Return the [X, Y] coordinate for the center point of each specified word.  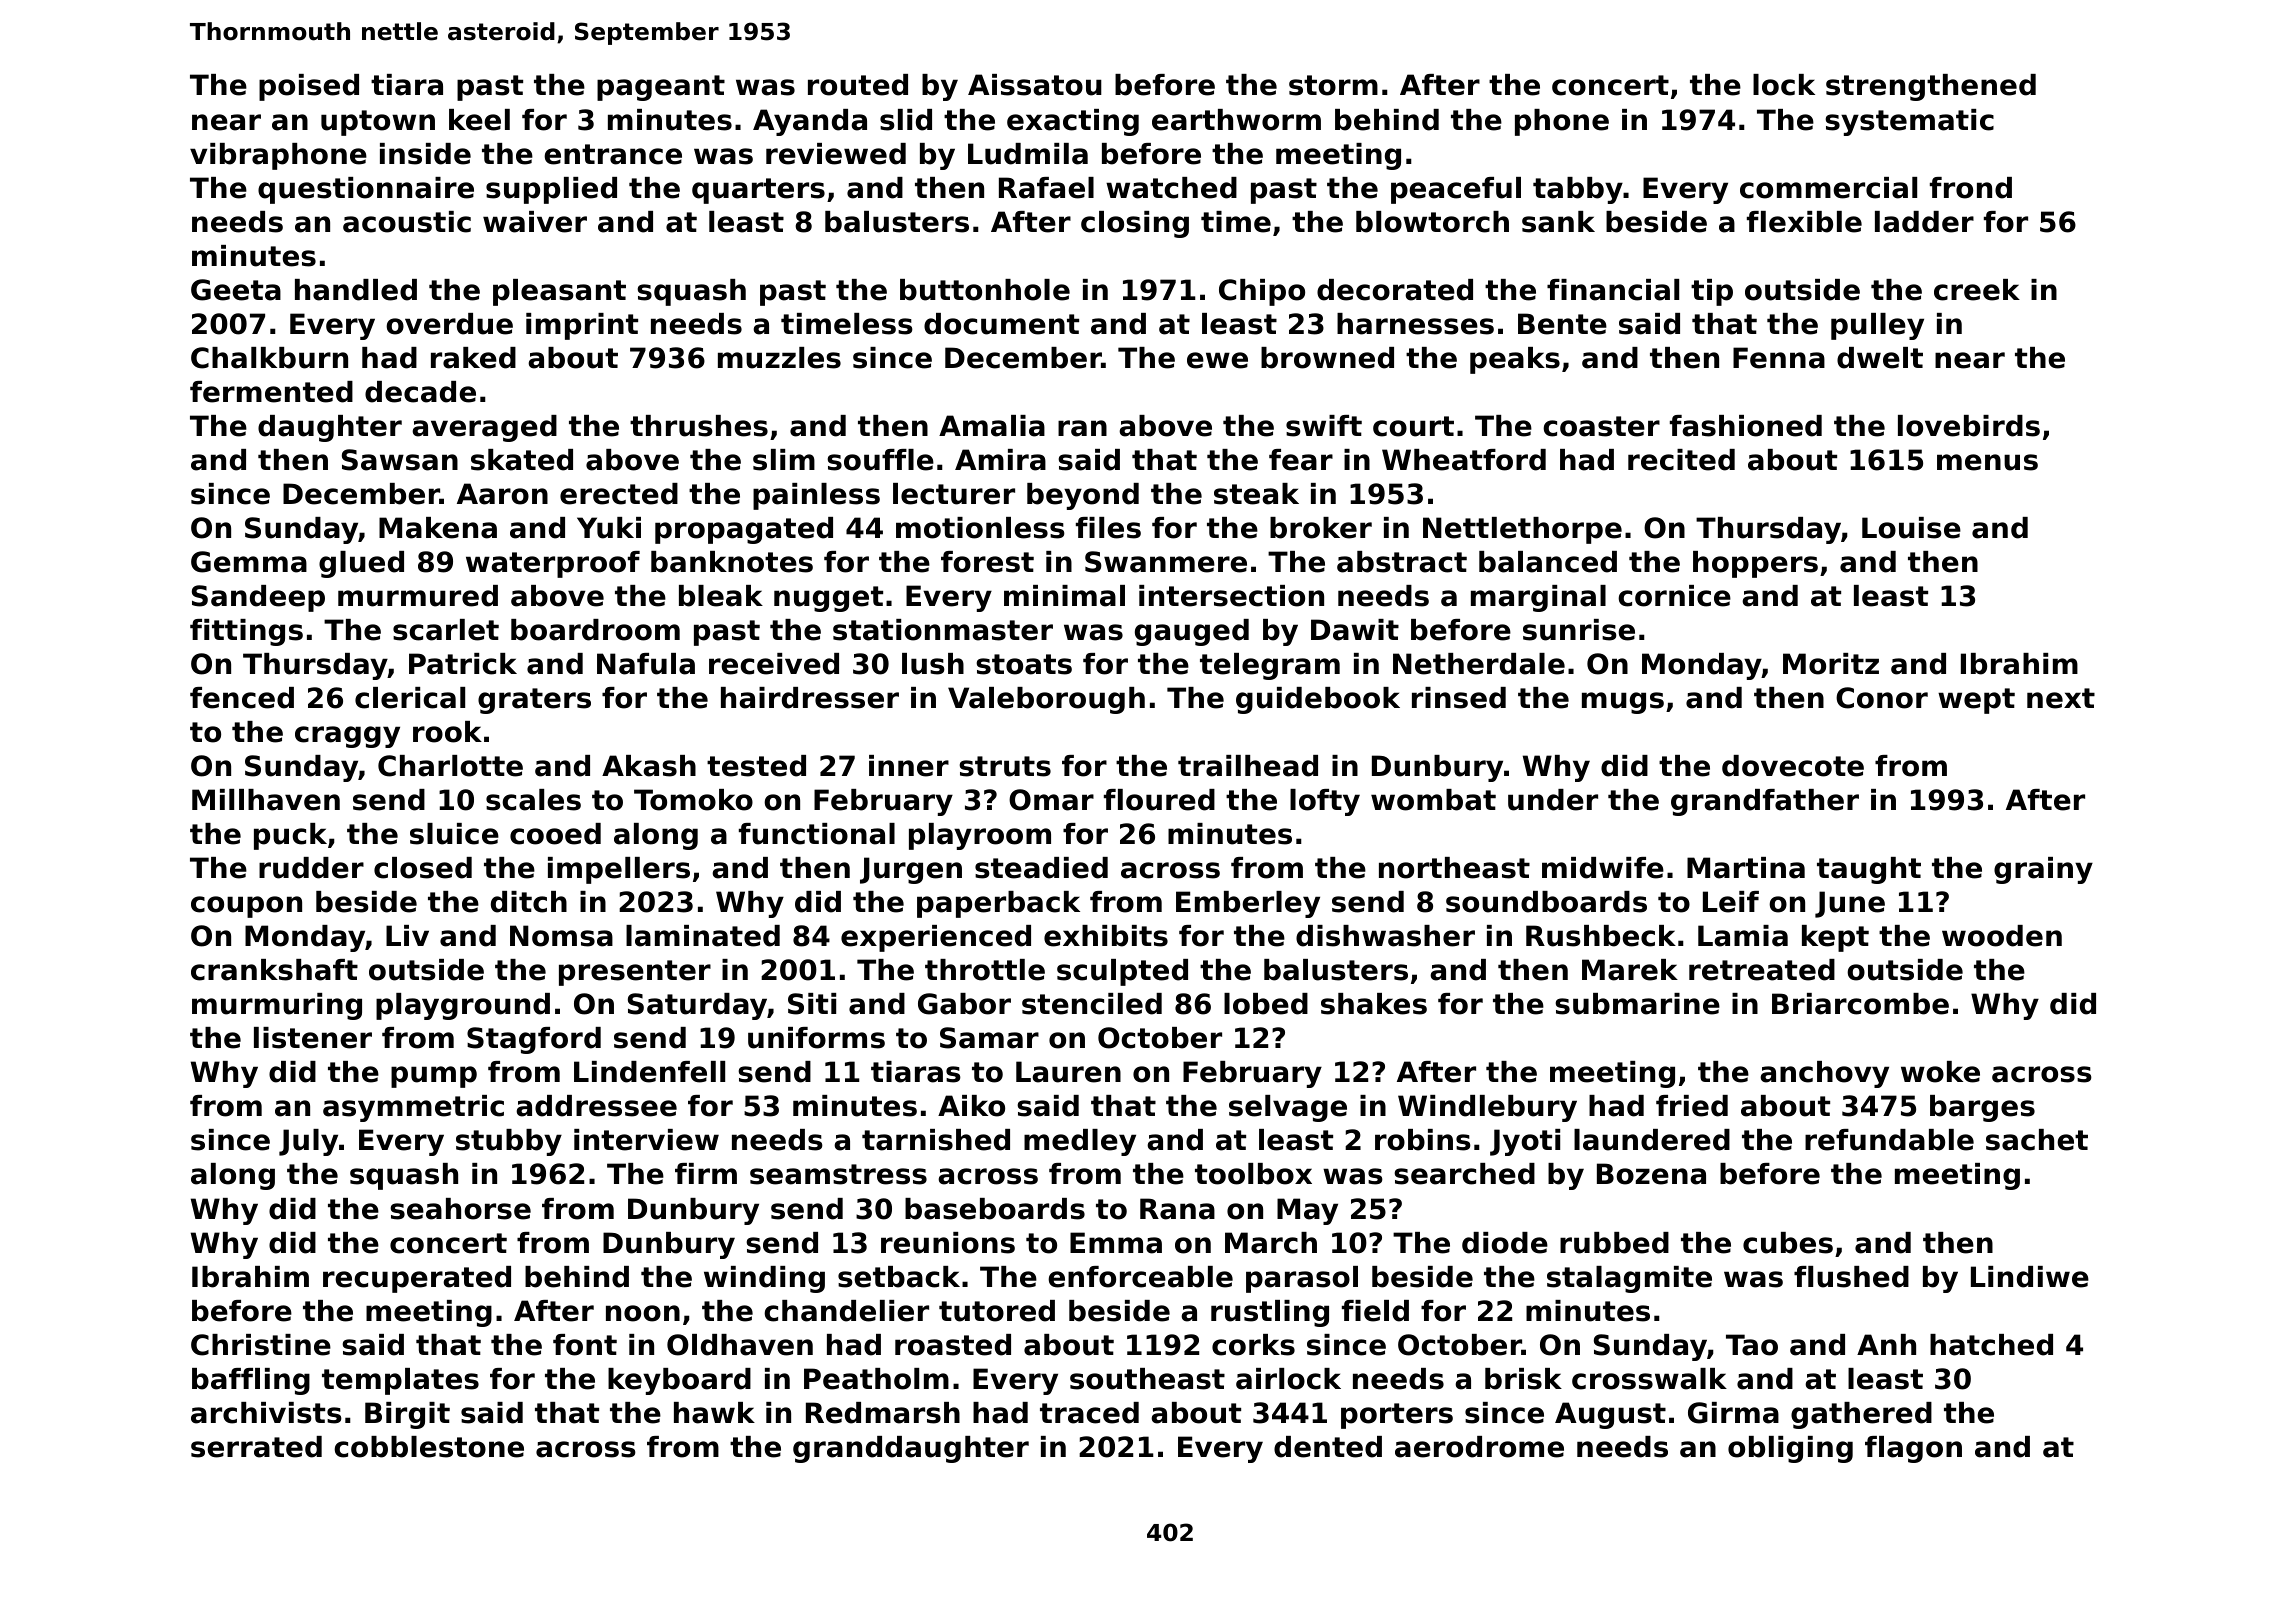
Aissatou [1035, 85]
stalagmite [1629, 1279]
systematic [1909, 122]
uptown [378, 123]
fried [1692, 1106]
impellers [619, 870]
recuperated [417, 1279]
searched [1464, 1174]
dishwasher [1385, 936]
